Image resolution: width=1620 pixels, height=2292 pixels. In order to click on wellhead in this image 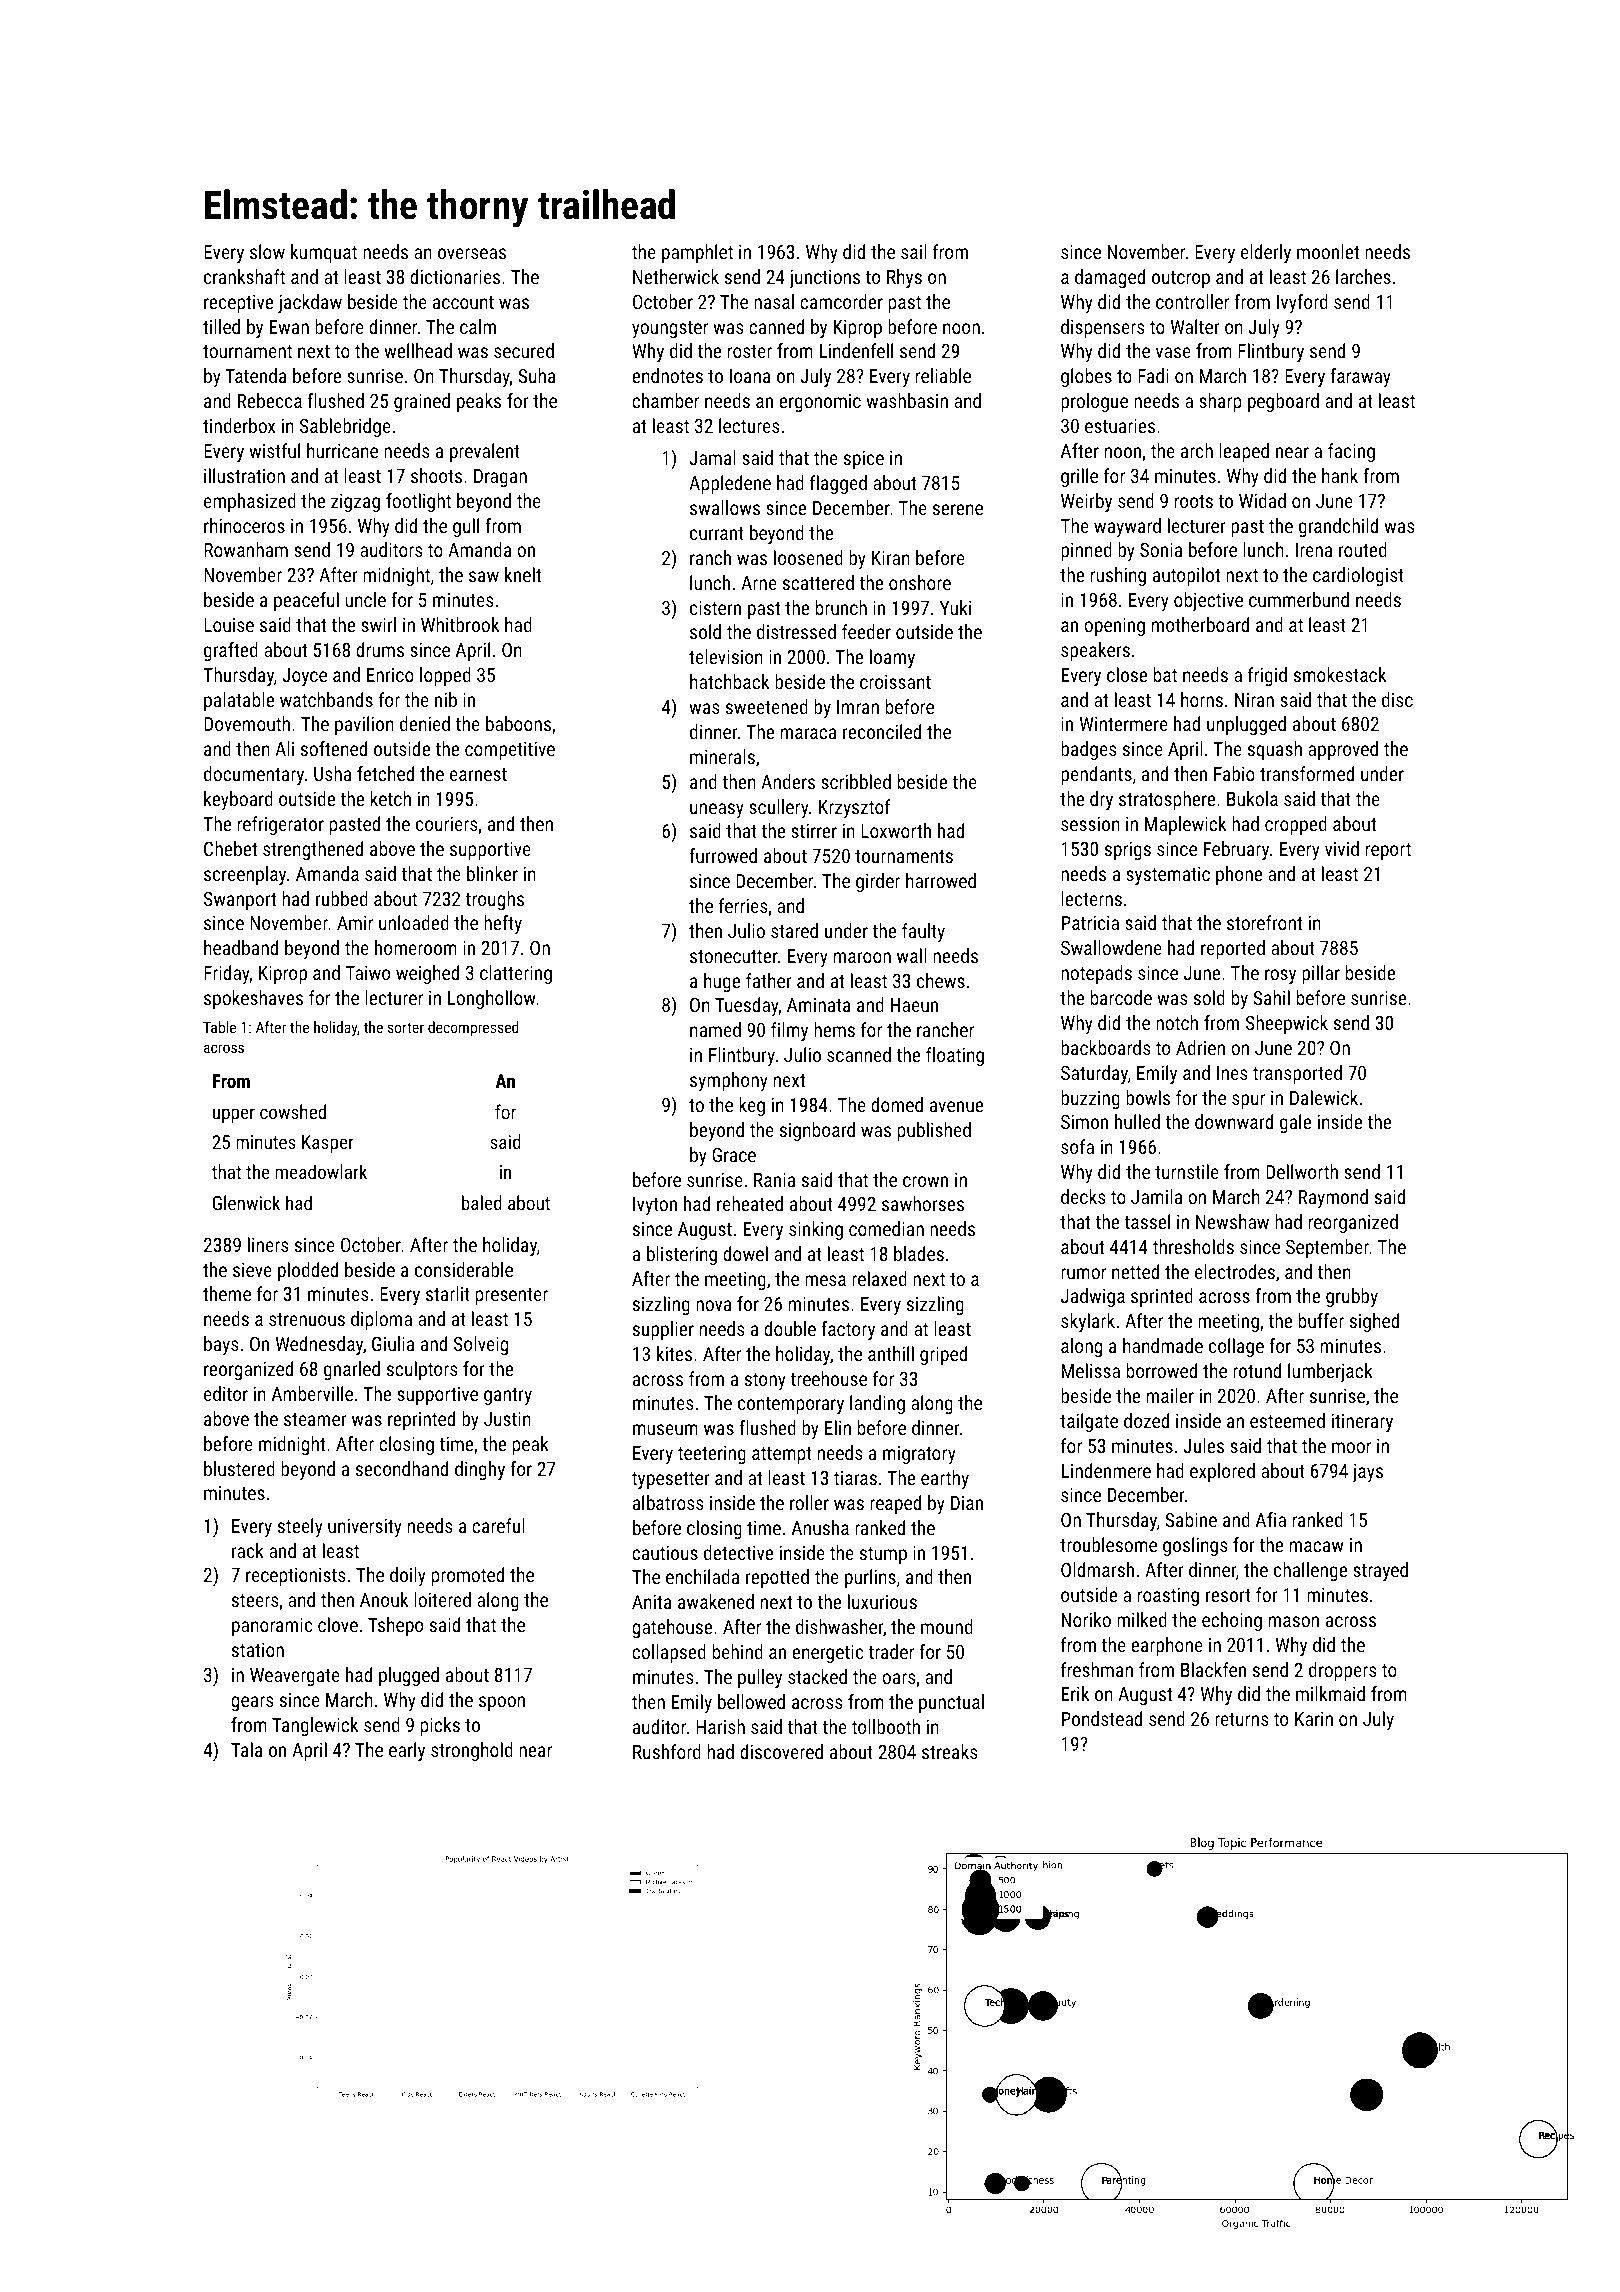, I will do `click(418, 350)`.
